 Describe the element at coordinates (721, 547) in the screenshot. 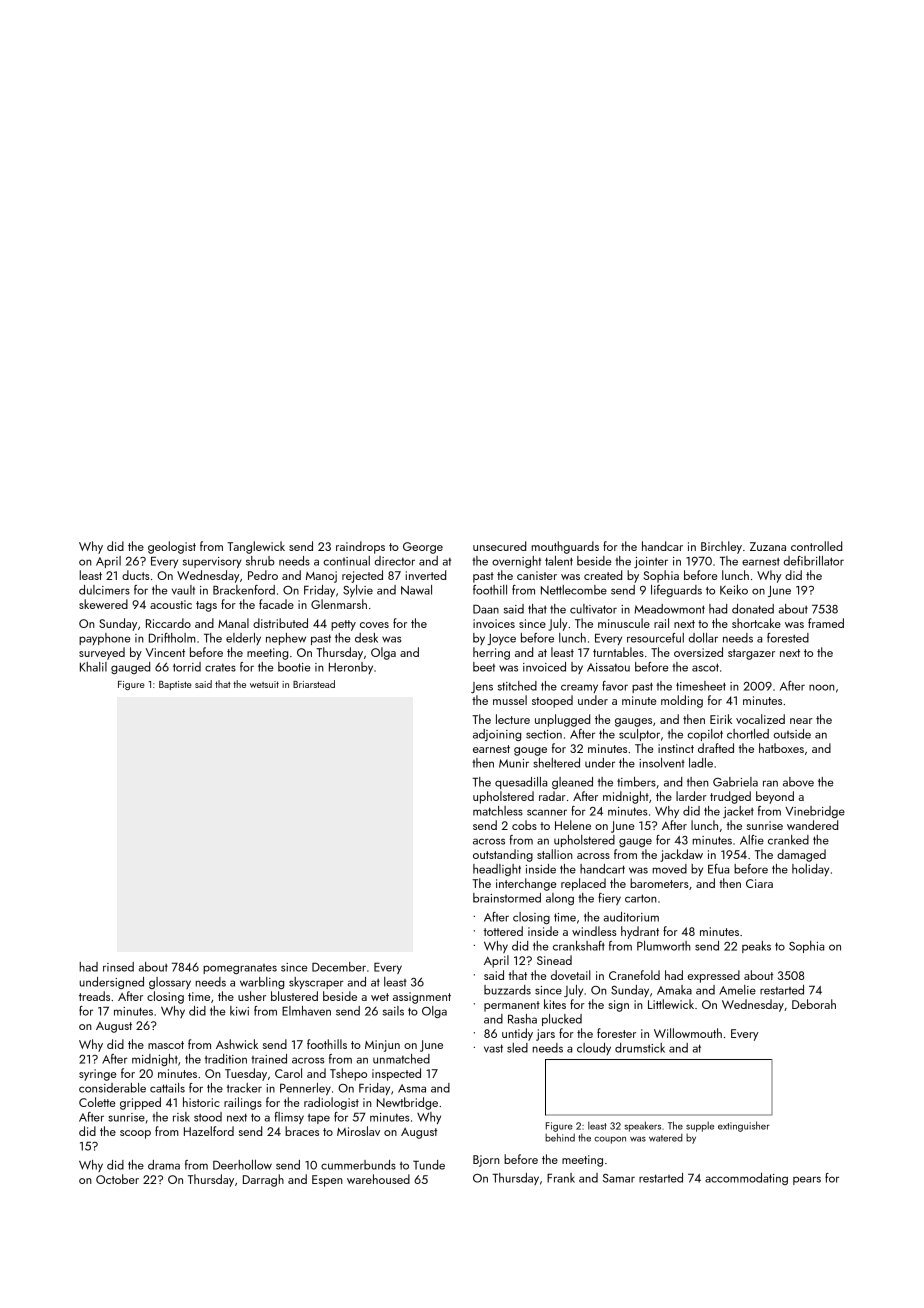

I see `Birchley` at that location.
